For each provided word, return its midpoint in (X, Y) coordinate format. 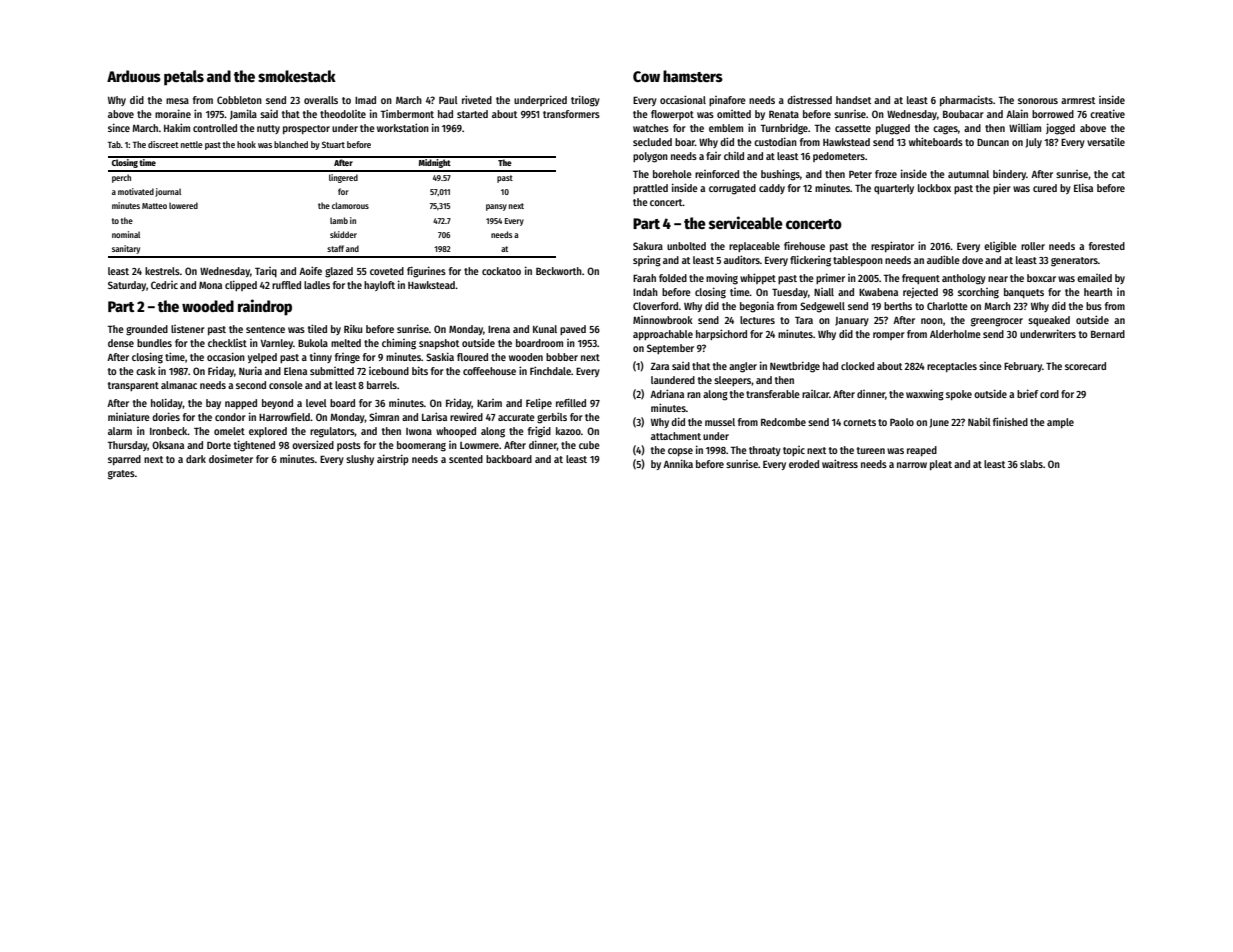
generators (1074, 262)
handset (853, 100)
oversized (313, 444)
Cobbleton (239, 100)
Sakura (648, 246)
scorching (978, 293)
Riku (353, 329)
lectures (757, 320)
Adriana (667, 393)
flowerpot (672, 115)
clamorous (350, 205)
